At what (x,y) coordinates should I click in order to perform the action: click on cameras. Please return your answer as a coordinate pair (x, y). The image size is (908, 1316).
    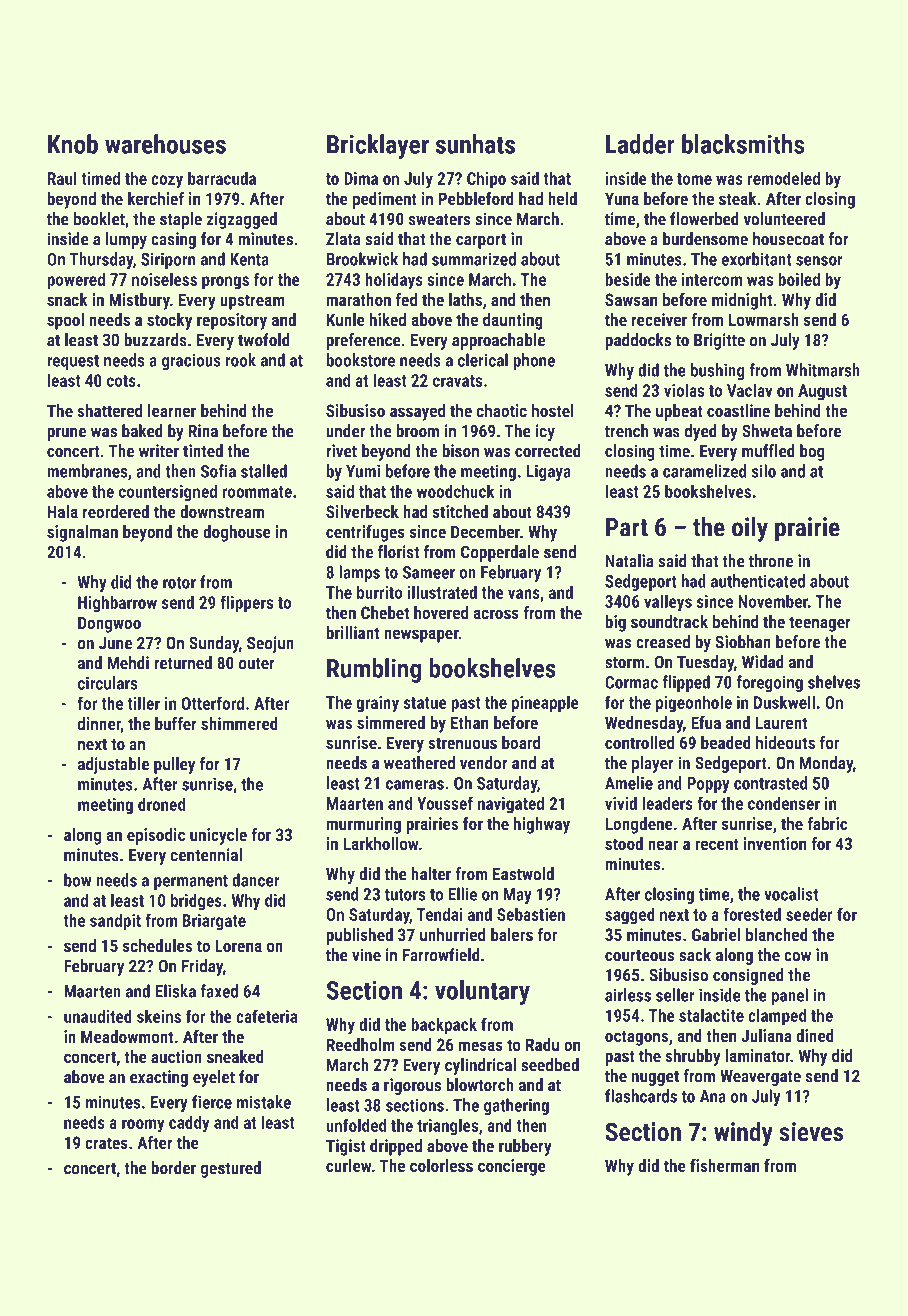
    Looking at the image, I should click on (415, 785).
